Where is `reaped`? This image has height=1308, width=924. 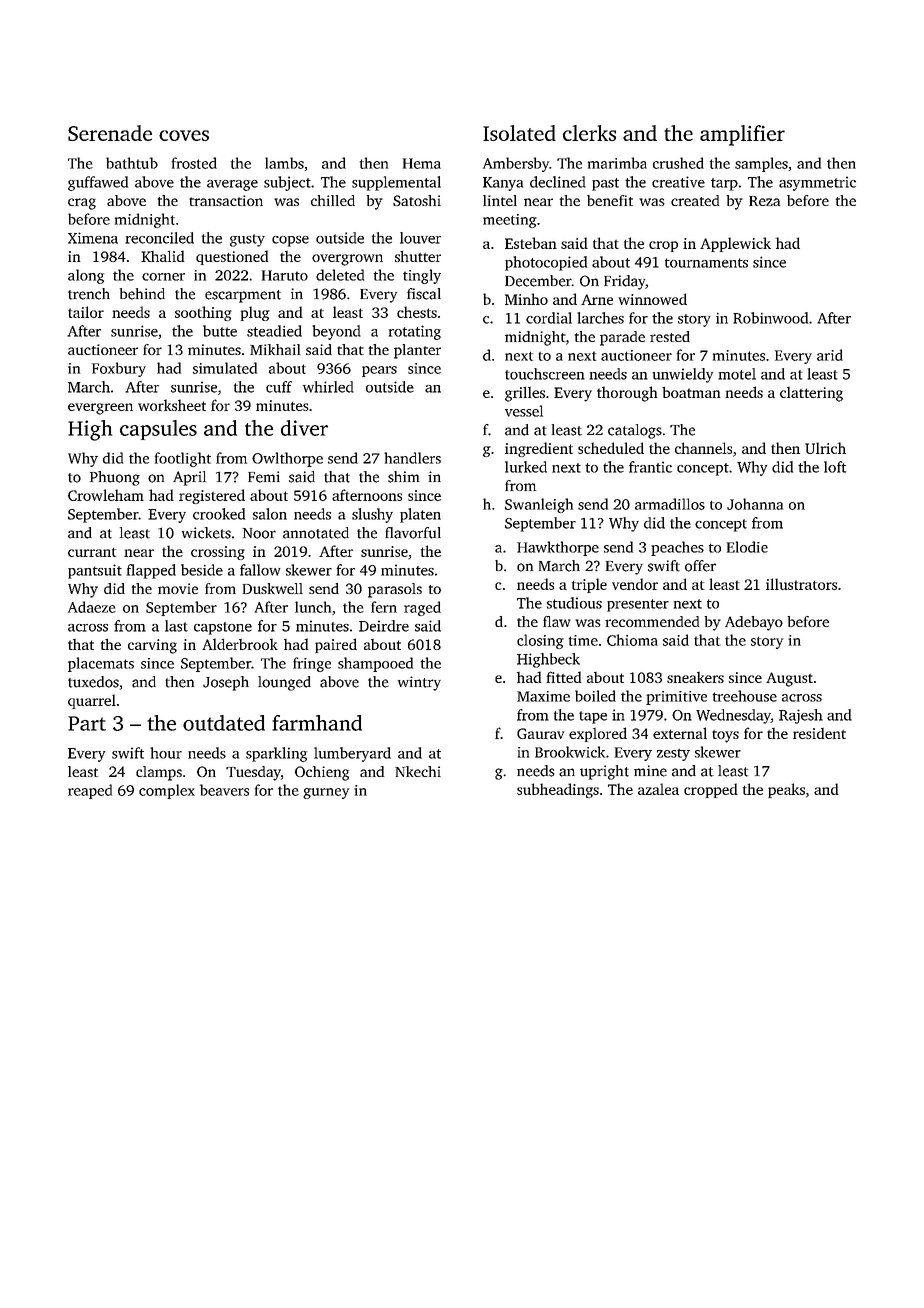 reaped is located at coordinates (90, 791).
